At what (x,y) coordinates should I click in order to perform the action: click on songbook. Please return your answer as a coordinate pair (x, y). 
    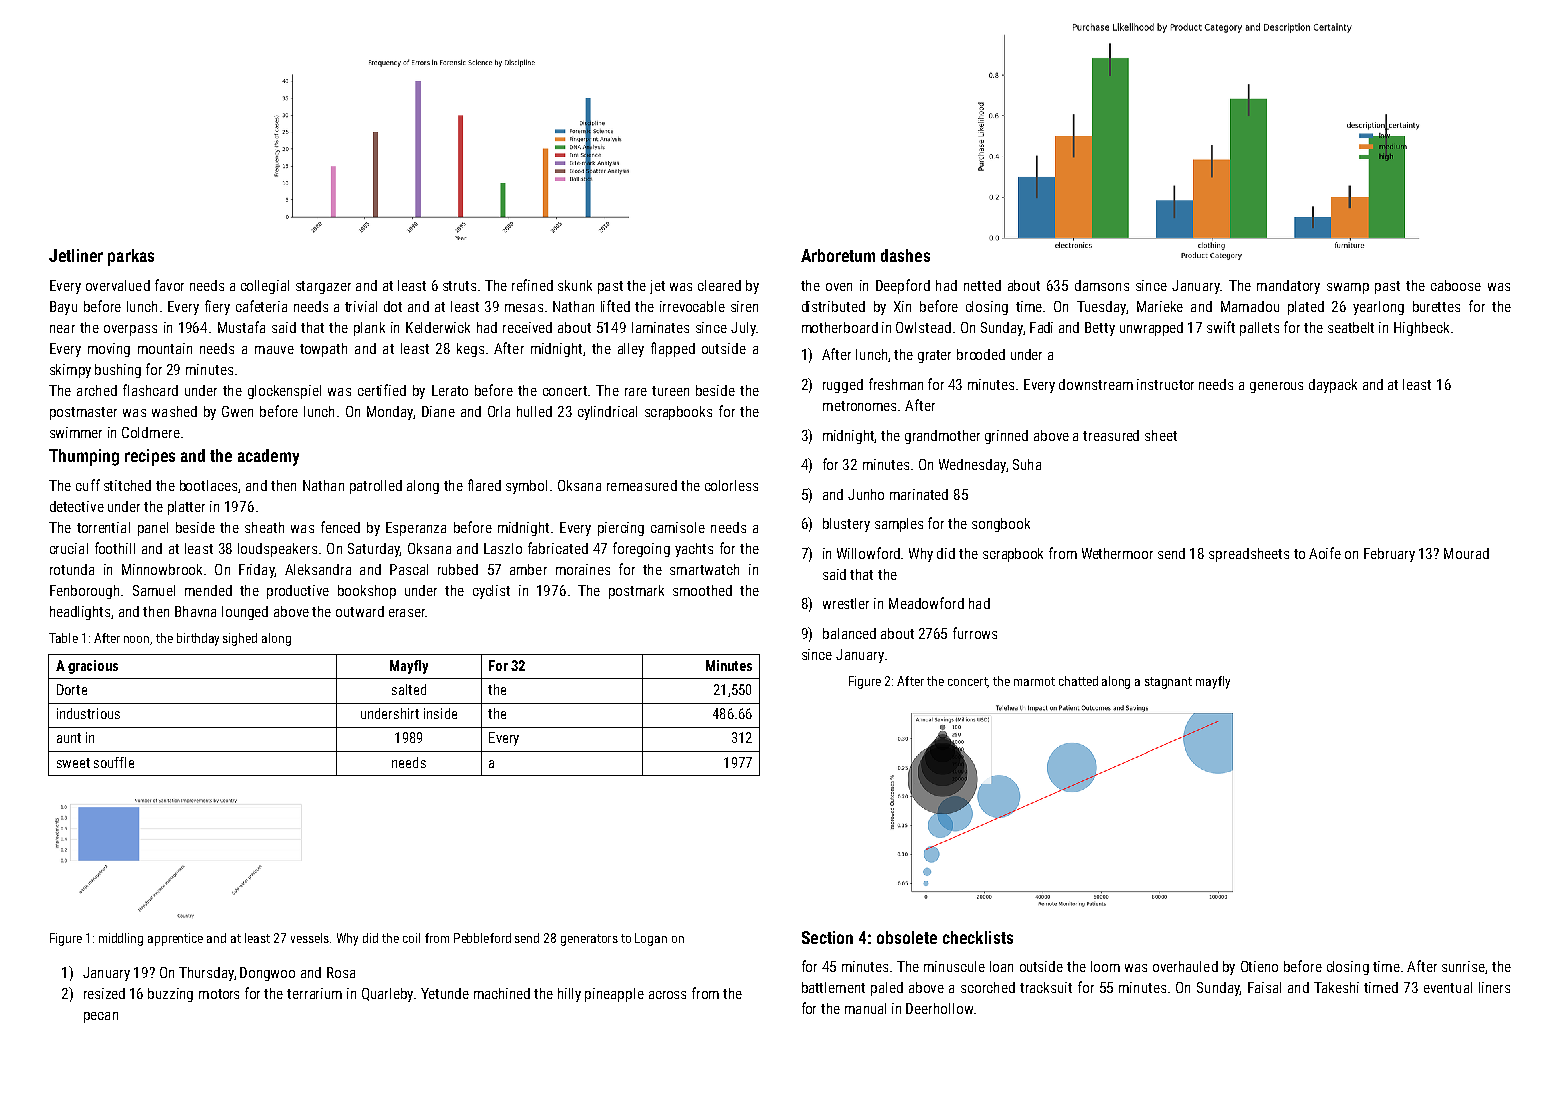
    Looking at the image, I should click on (1001, 525).
